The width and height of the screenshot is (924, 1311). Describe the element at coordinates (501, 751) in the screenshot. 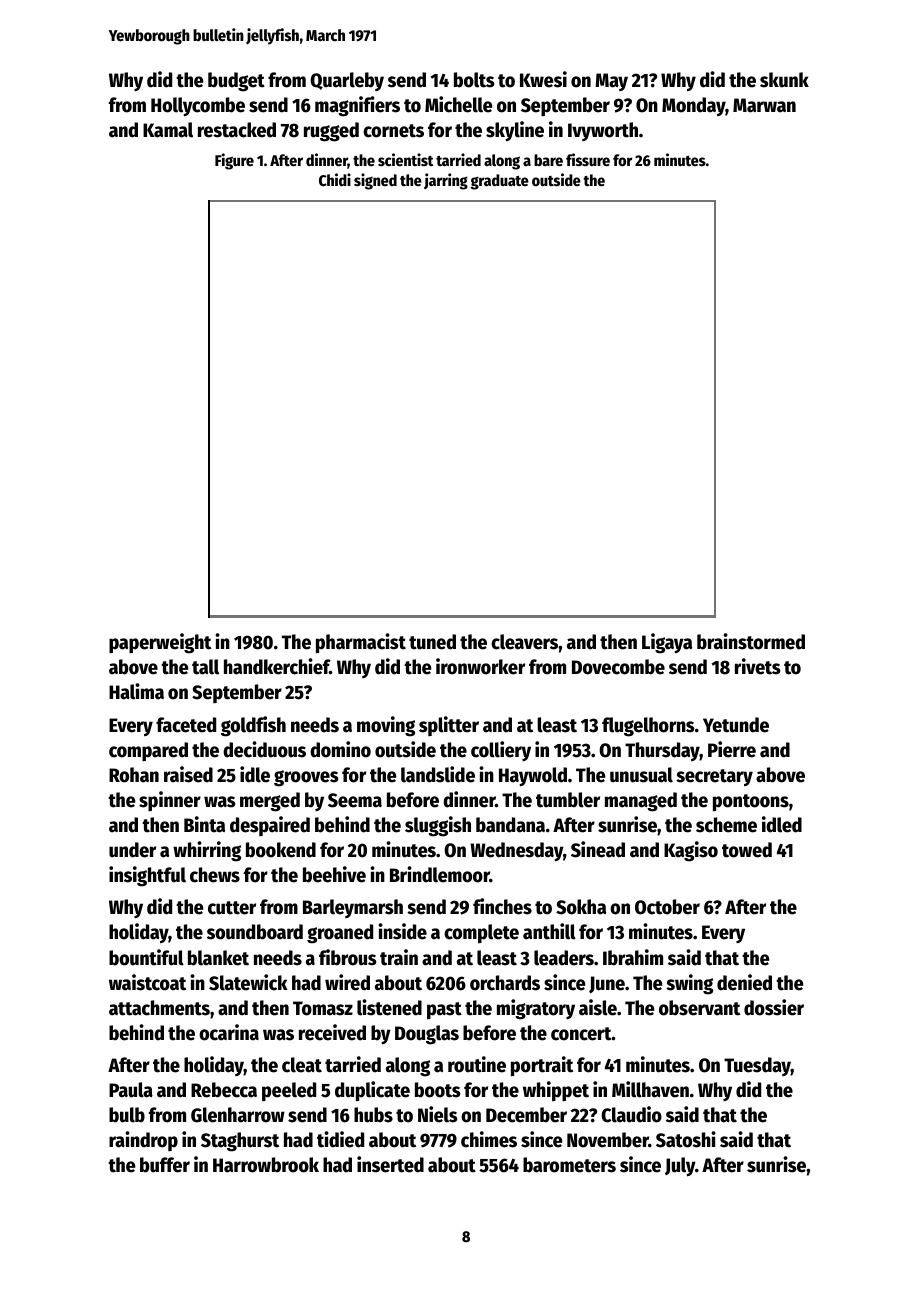

I see `colliery` at that location.
